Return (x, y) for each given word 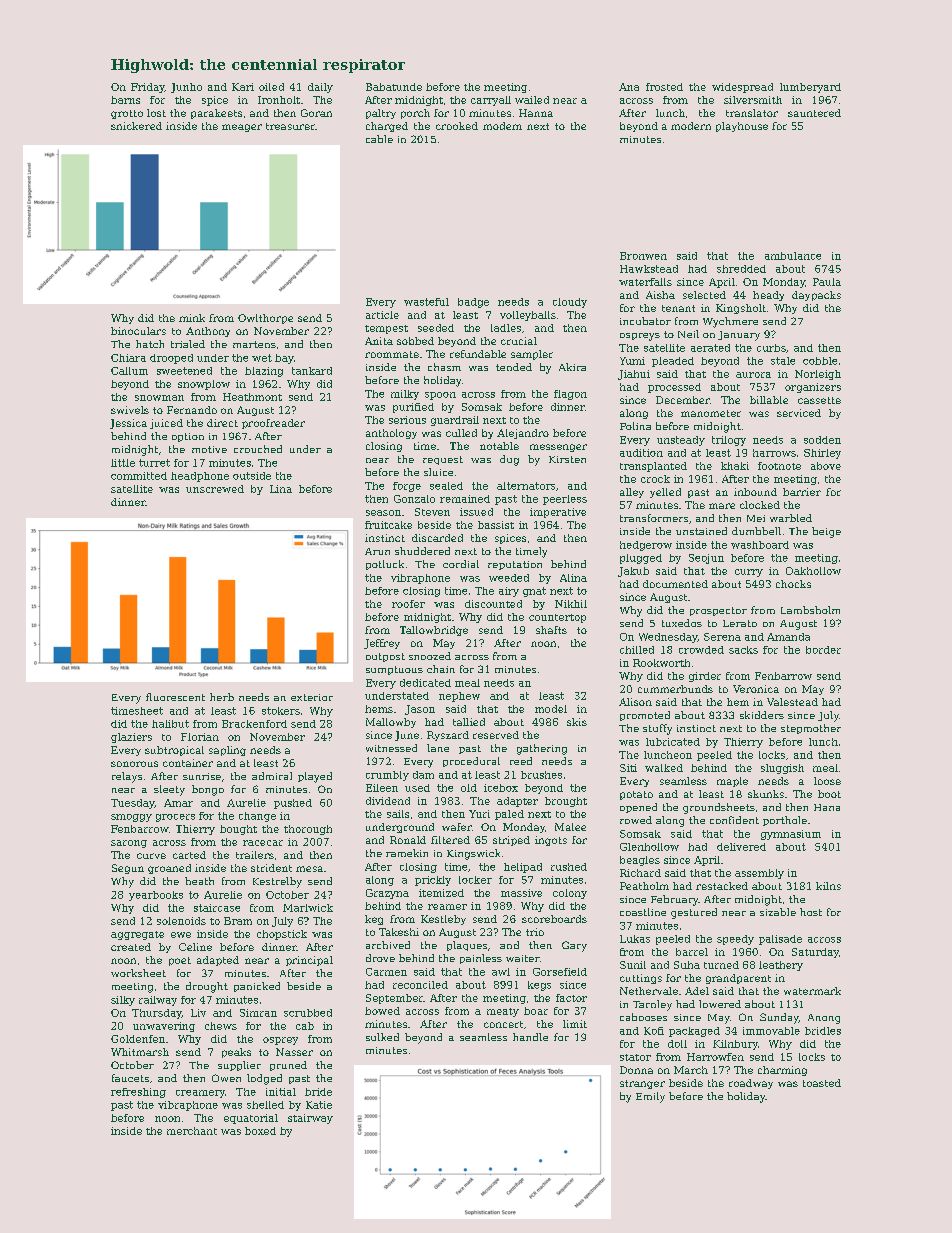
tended (514, 367)
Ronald (408, 840)
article (382, 315)
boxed (260, 1131)
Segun (128, 869)
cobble (820, 361)
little (123, 463)
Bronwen (643, 256)
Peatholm (644, 886)
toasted (822, 1083)
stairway (310, 1119)
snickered (136, 126)
